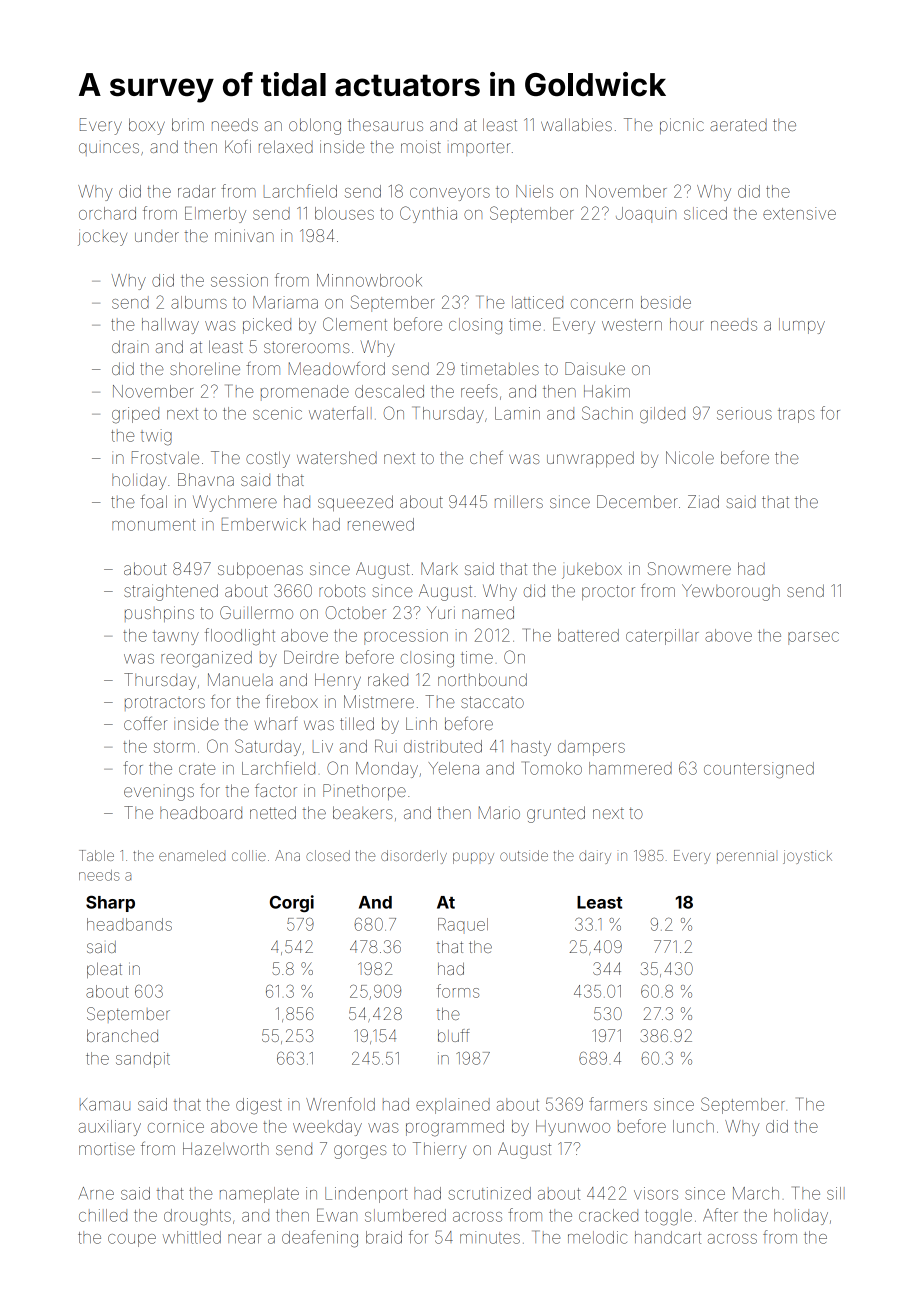  I want to click on Rui, so click(386, 746).
